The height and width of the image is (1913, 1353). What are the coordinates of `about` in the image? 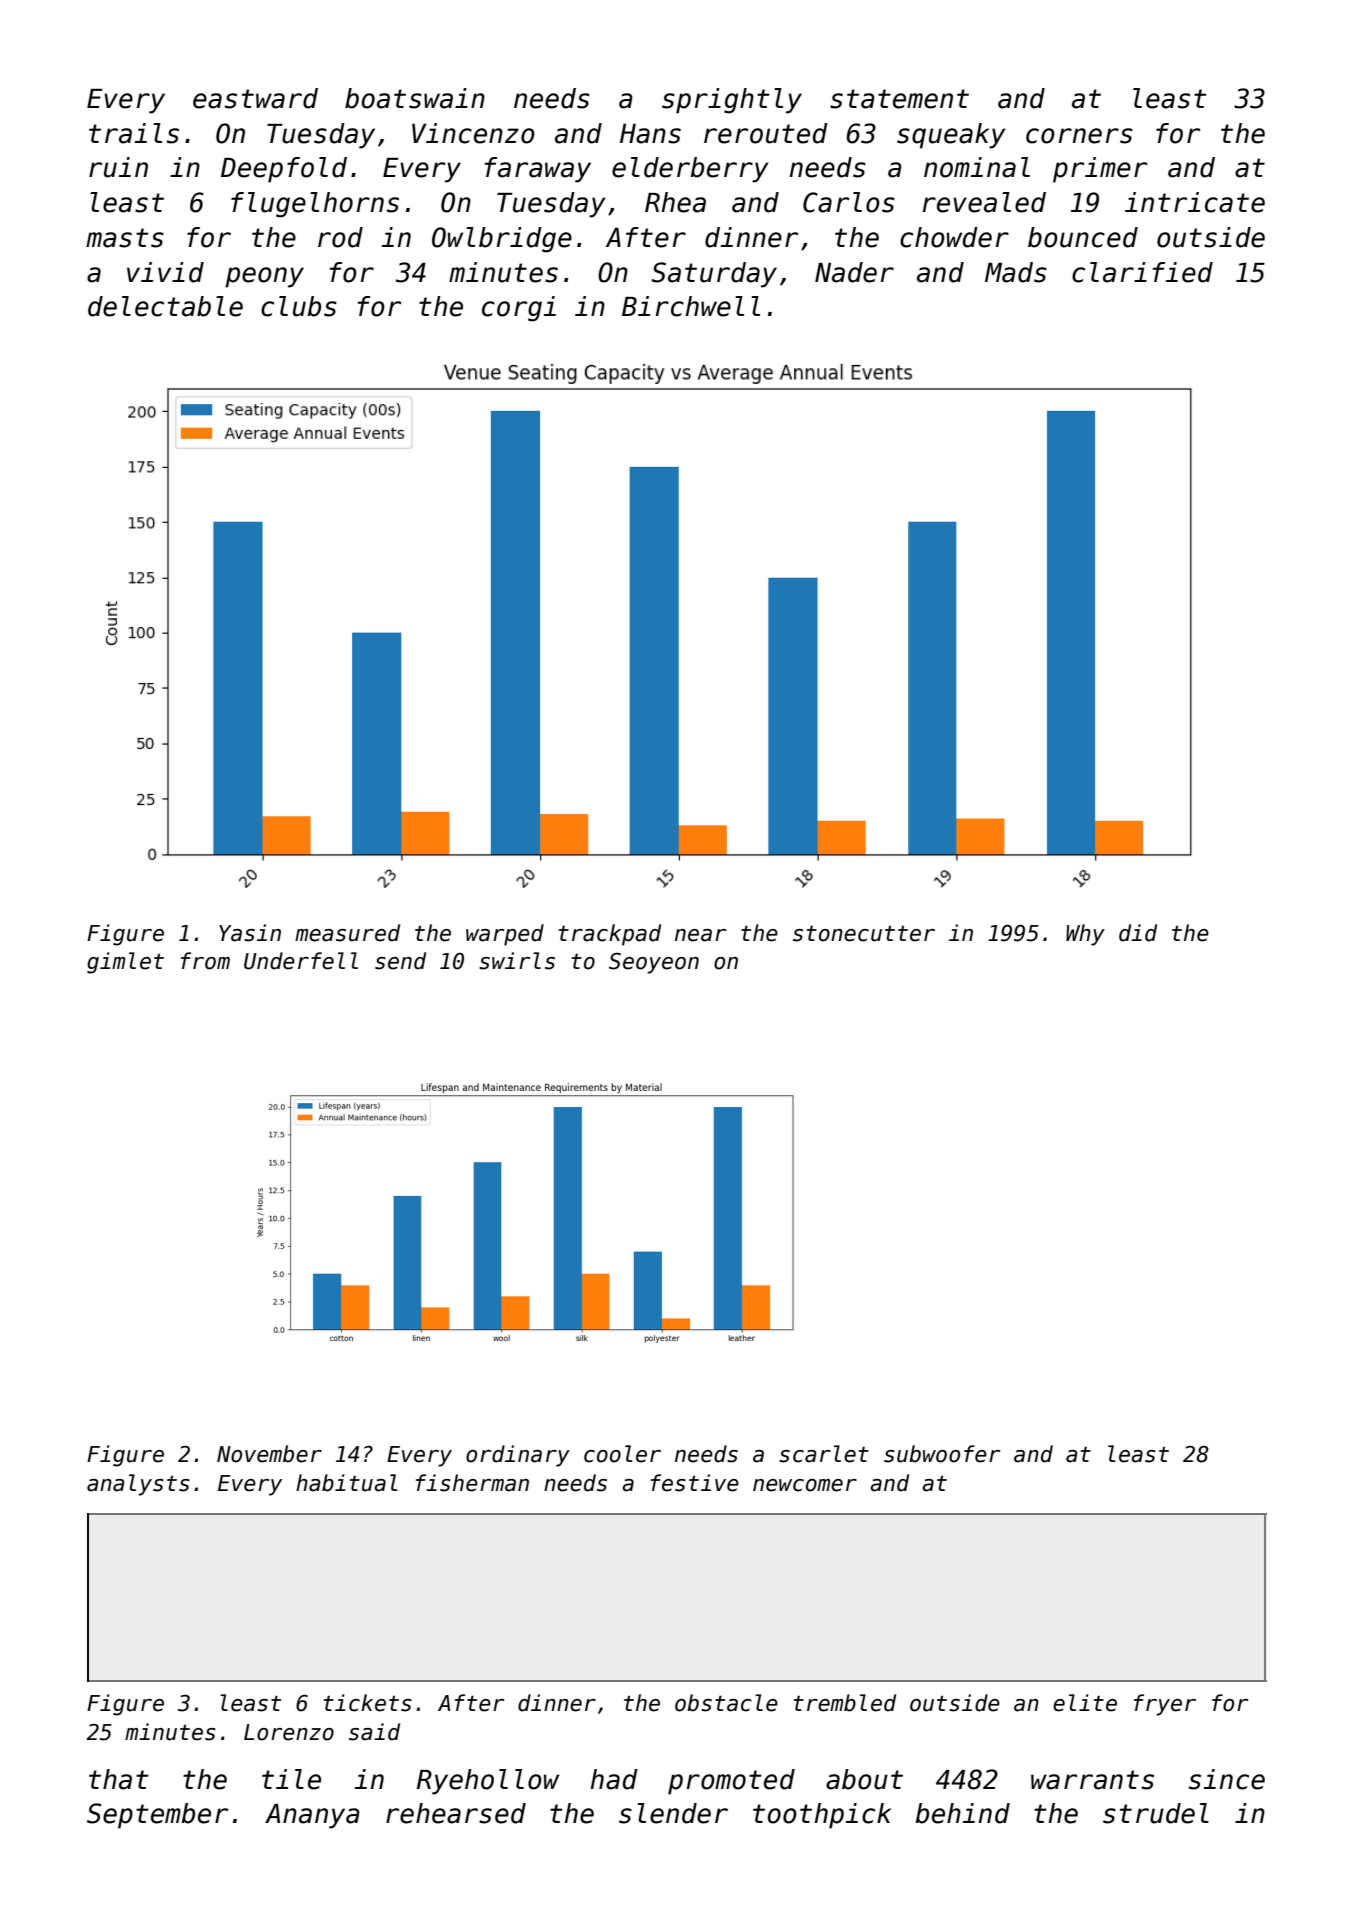 It's located at (864, 1779).
